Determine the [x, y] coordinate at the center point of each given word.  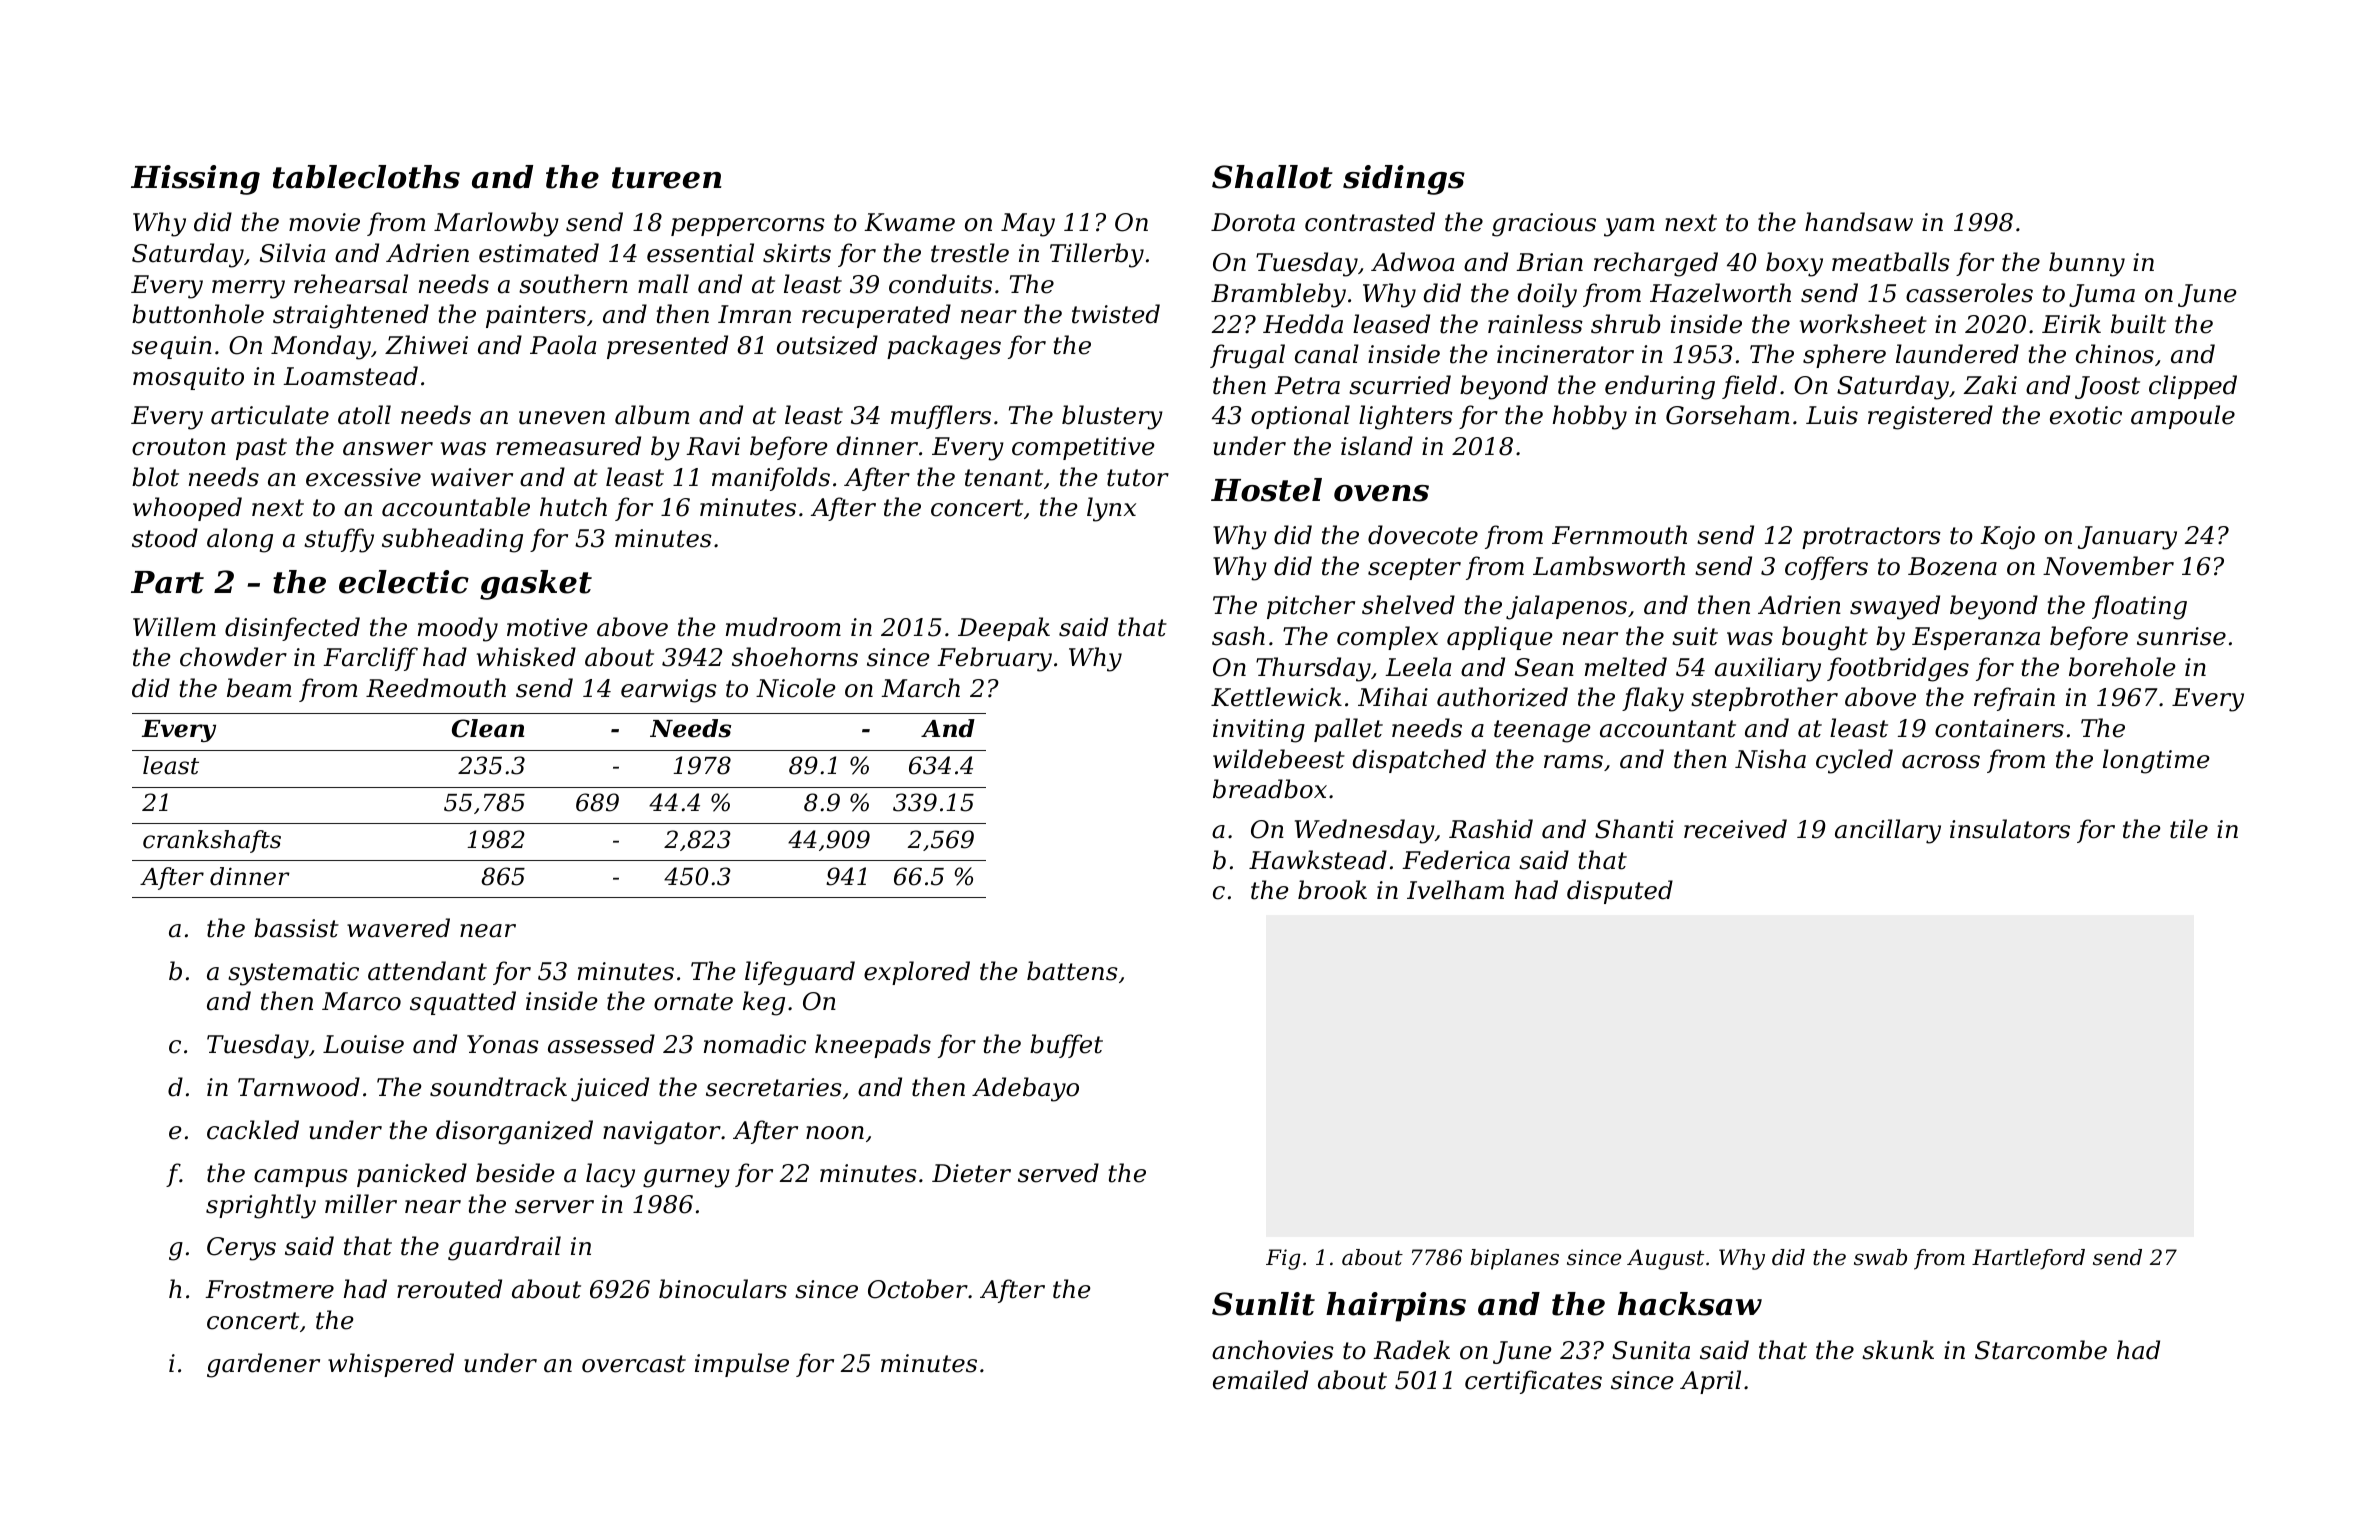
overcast [634, 1364]
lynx [1111, 509]
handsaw [1859, 222]
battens [1072, 971]
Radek [1411, 1350]
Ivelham [1455, 890]
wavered [398, 928]
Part [167, 582]
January [2127, 538]
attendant [427, 971]
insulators [2010, 829]
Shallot [1272, 177]
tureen [667, 178]
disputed [1620, 892]
